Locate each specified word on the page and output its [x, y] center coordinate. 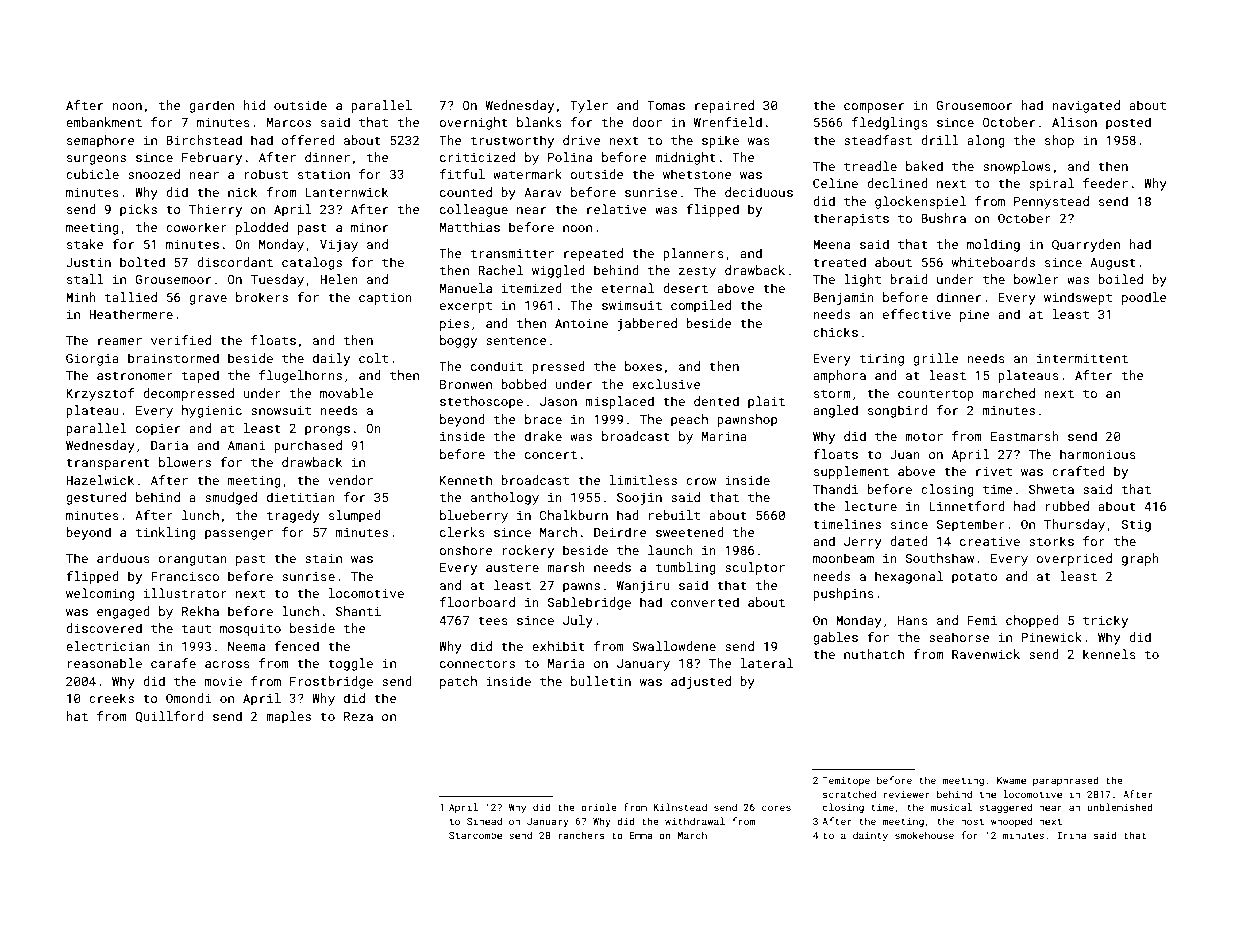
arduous [123, 558]
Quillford [169, 717]
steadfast [878, 140]
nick [242, 192]
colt [373, 358]
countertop [936, 395]
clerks [462, 532]
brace [543, 419]
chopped [1032, 621]
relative [617, 209]
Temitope [846, 781]
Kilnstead [680, 807]
